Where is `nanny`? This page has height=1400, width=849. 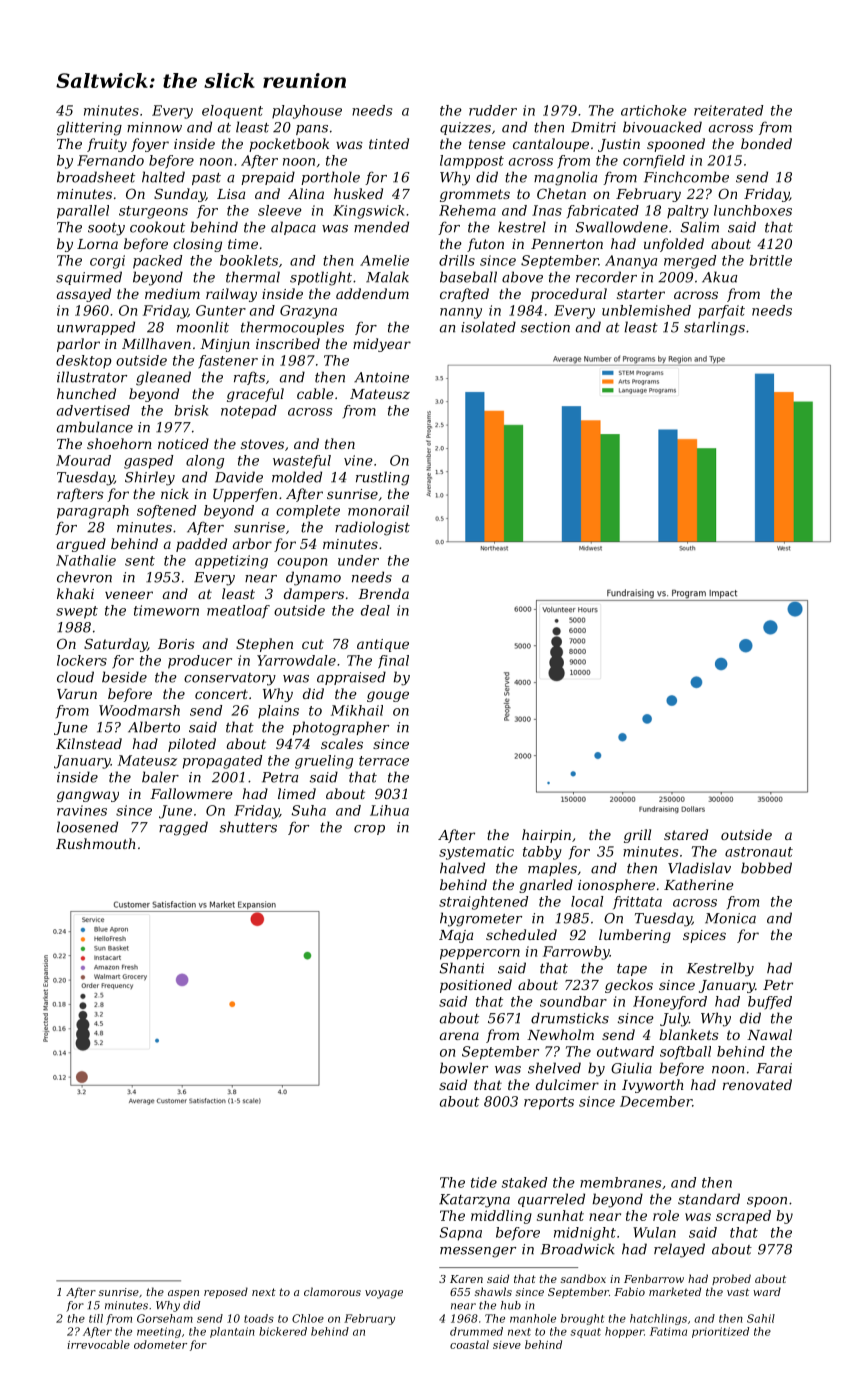 nanny is located at coordinates (461, 313).
